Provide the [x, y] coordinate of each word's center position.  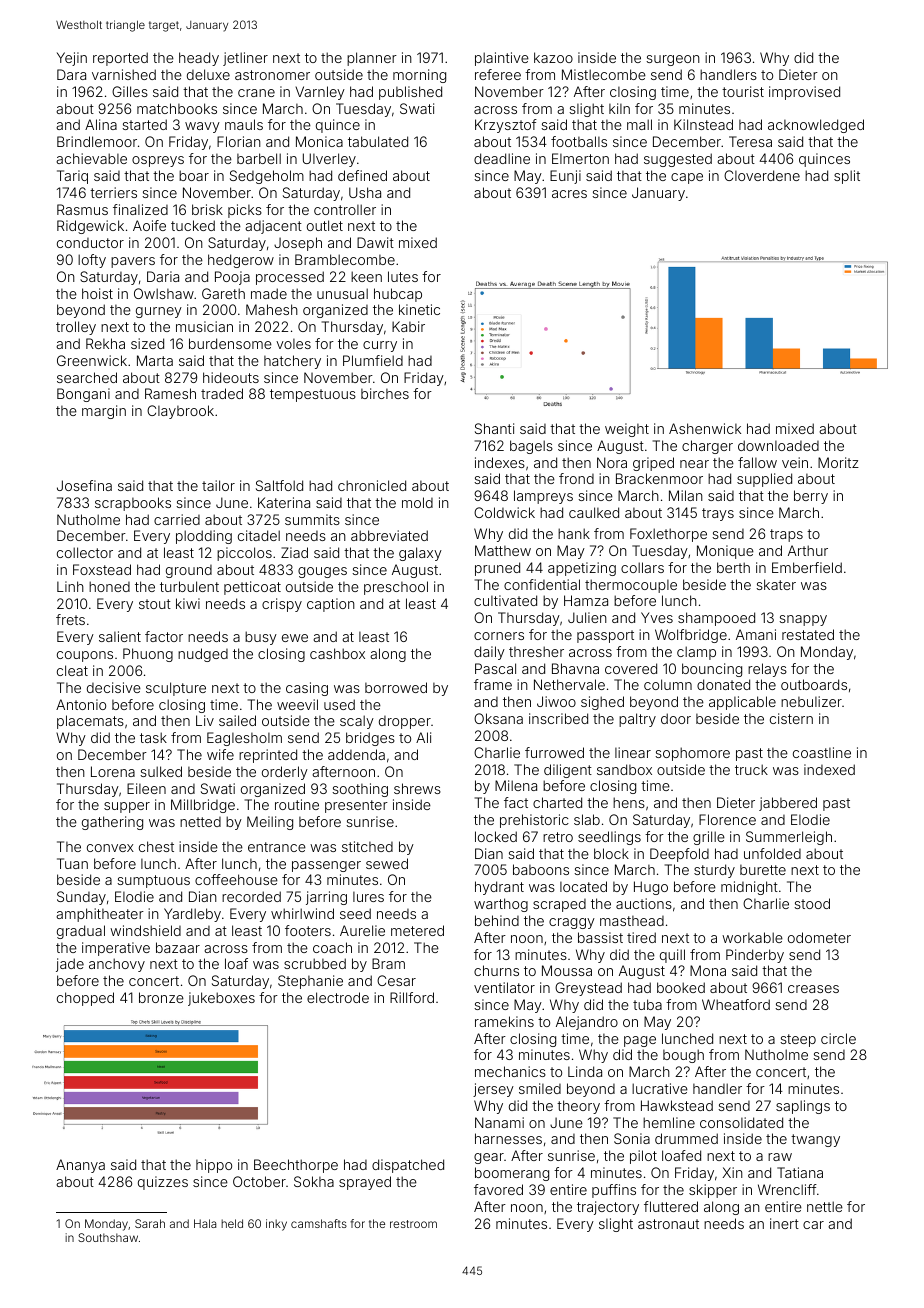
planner [372, 59]
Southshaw [108, 1237]
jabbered [788, 804]
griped [653, 464]
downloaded [778, 445]
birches [385, 393]
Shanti [494, 428]
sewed [387, 863]
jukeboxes [221, 999]
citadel [259, 535]
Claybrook [180, 412]
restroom [413, 1224]
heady [199, 59]
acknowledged [816, 126]
